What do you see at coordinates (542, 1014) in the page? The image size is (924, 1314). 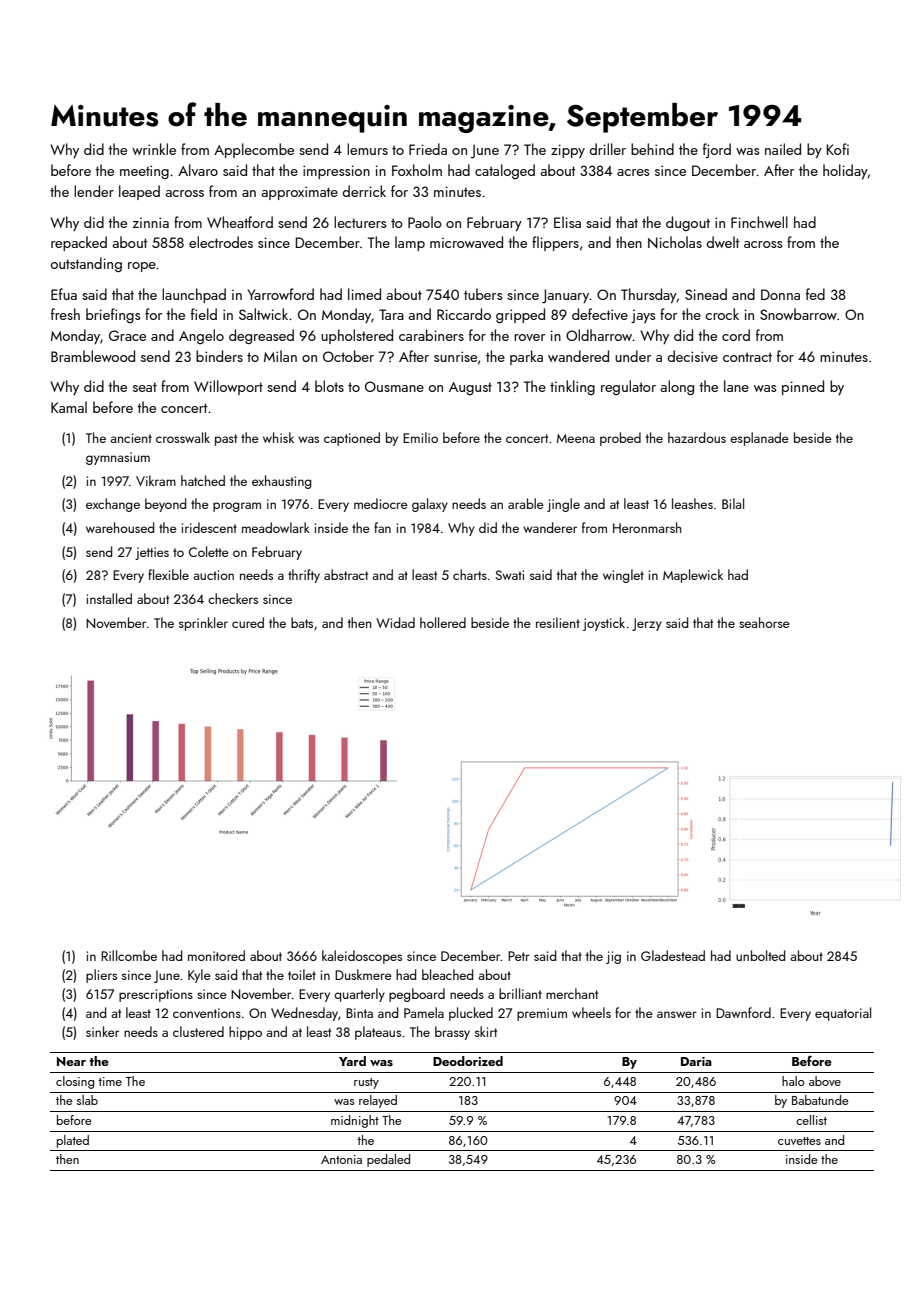 I see `premium` at bounding box center [542, 1014].
